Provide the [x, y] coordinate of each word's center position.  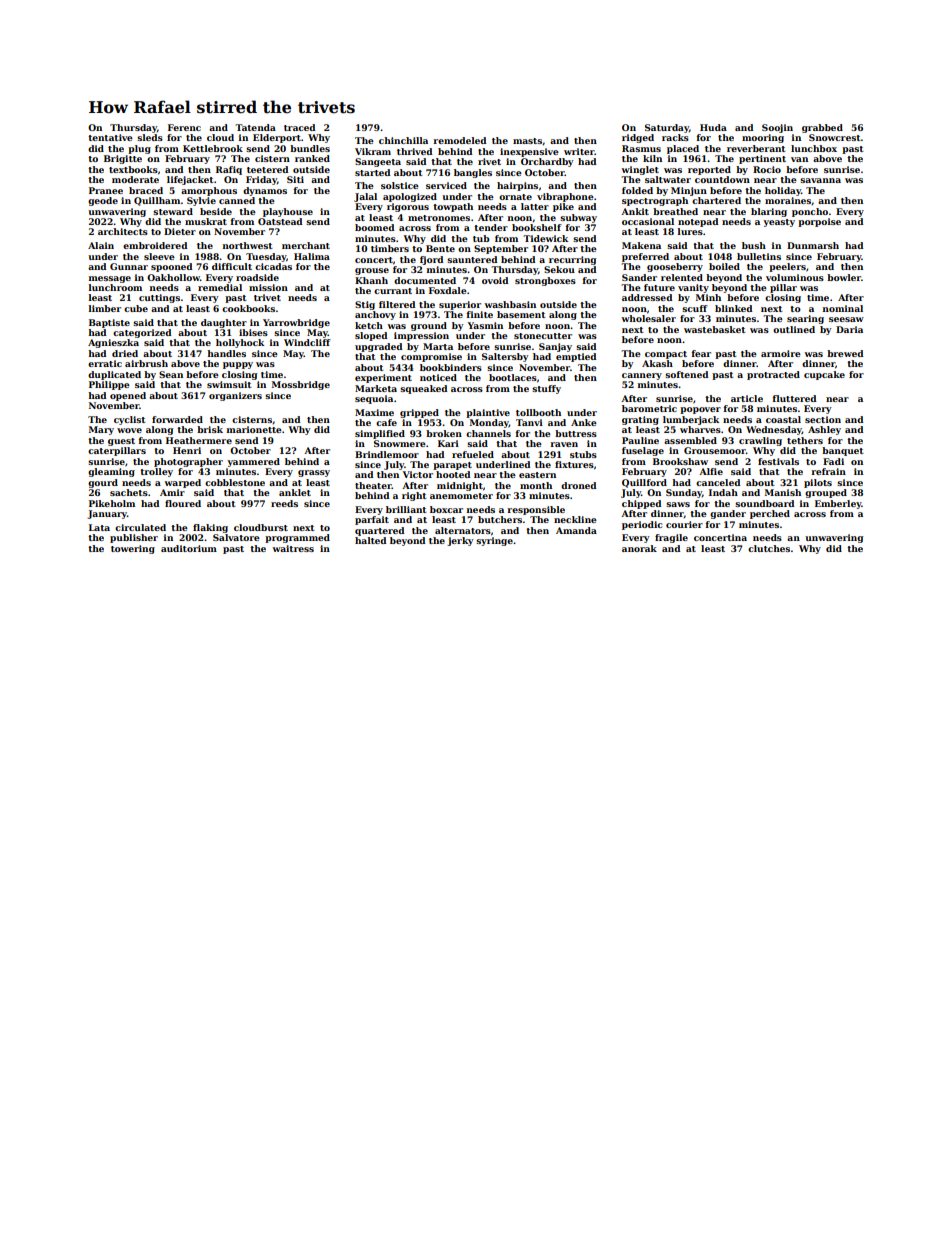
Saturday [667, 128]
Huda [713, 127]
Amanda [576, 530]
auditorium [189, 548]
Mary [101, 430]
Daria [849, 329]
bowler [844, 277]
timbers [390, 248]
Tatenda [255, 127]
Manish [783, 492]
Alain [101, 245]
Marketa [376, 388]
